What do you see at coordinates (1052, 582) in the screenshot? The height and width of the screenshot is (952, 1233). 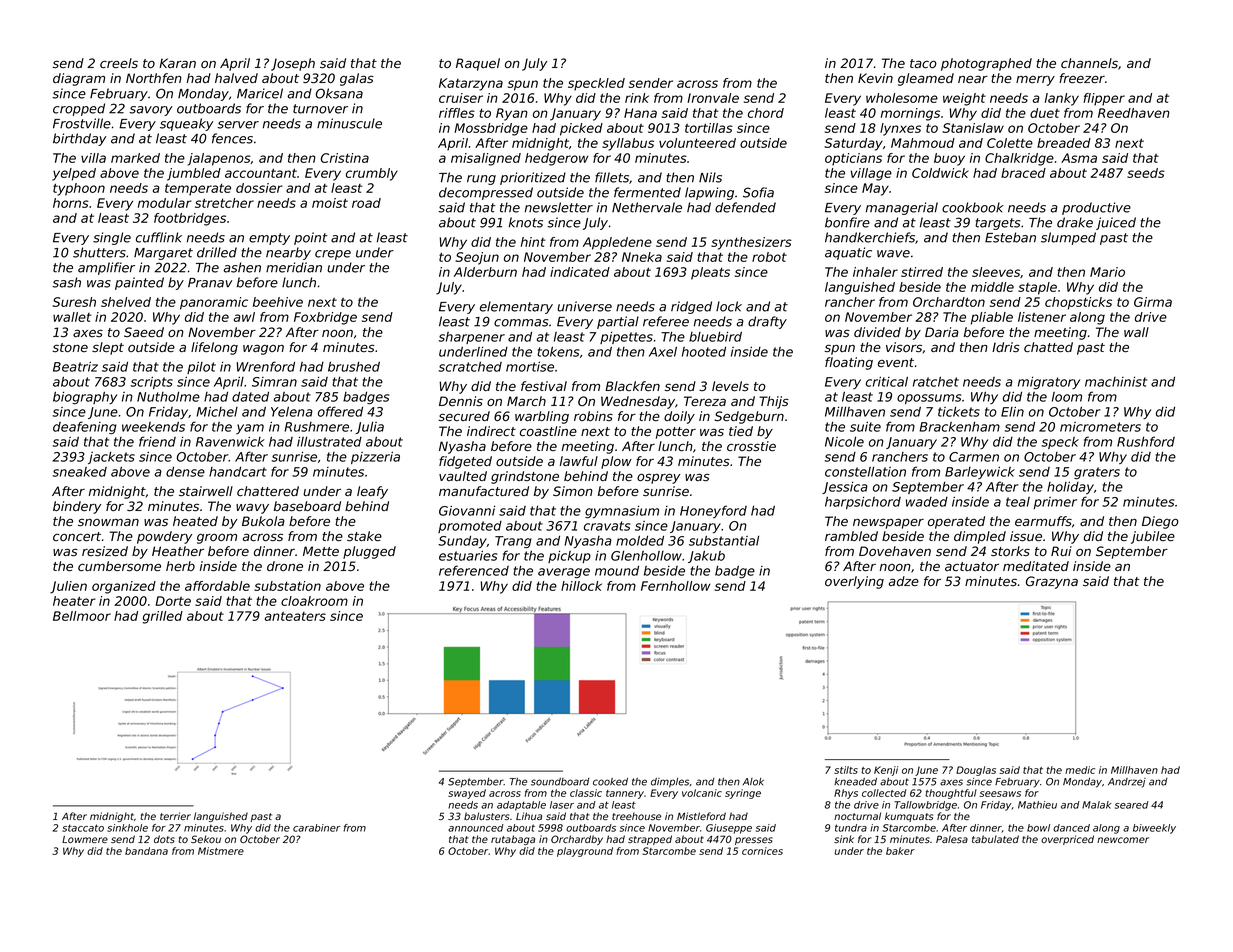 I see `Grazyna` at bounding box center [1052, 582].
